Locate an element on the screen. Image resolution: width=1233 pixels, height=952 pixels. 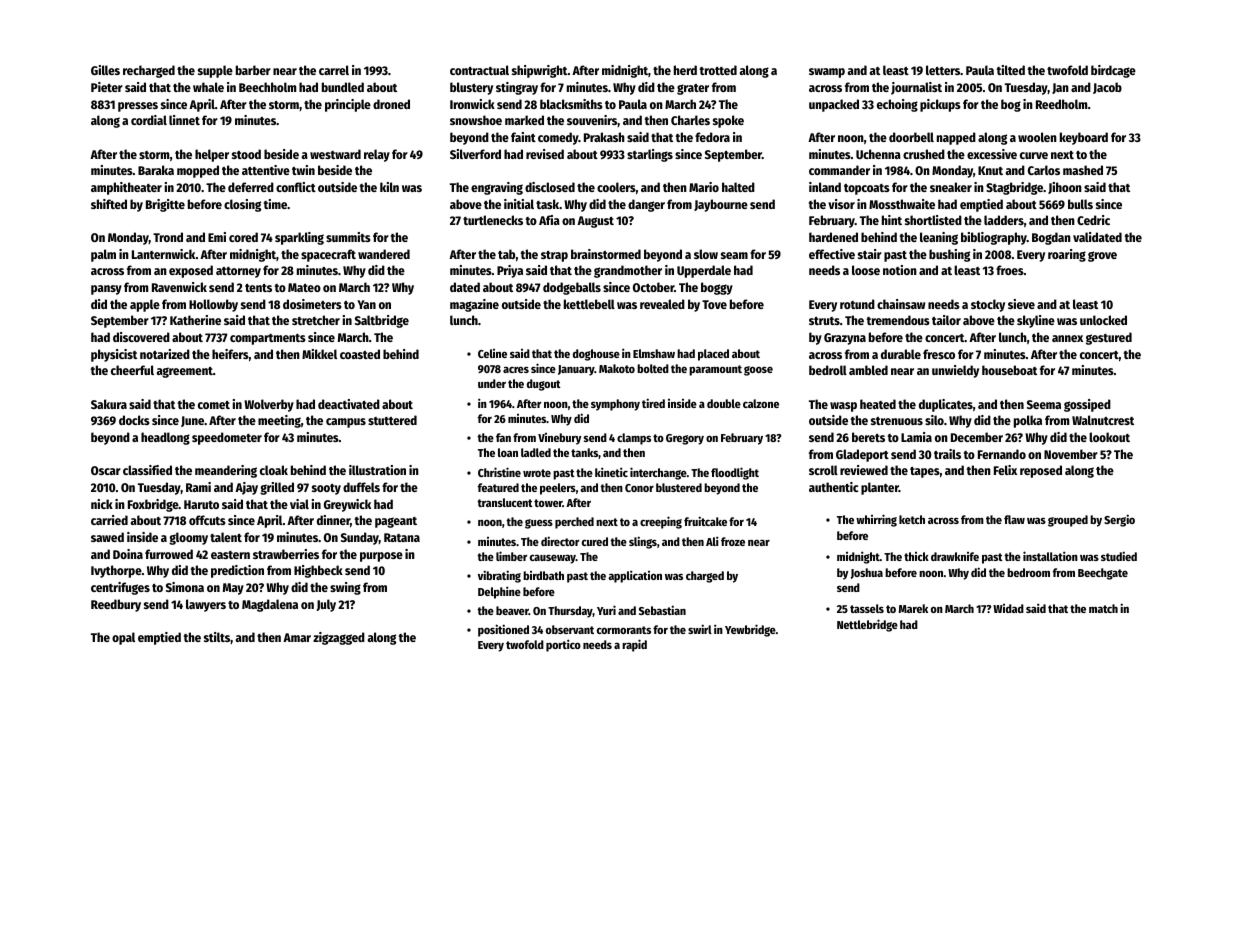
opal is located at coordinates (123, 638).
